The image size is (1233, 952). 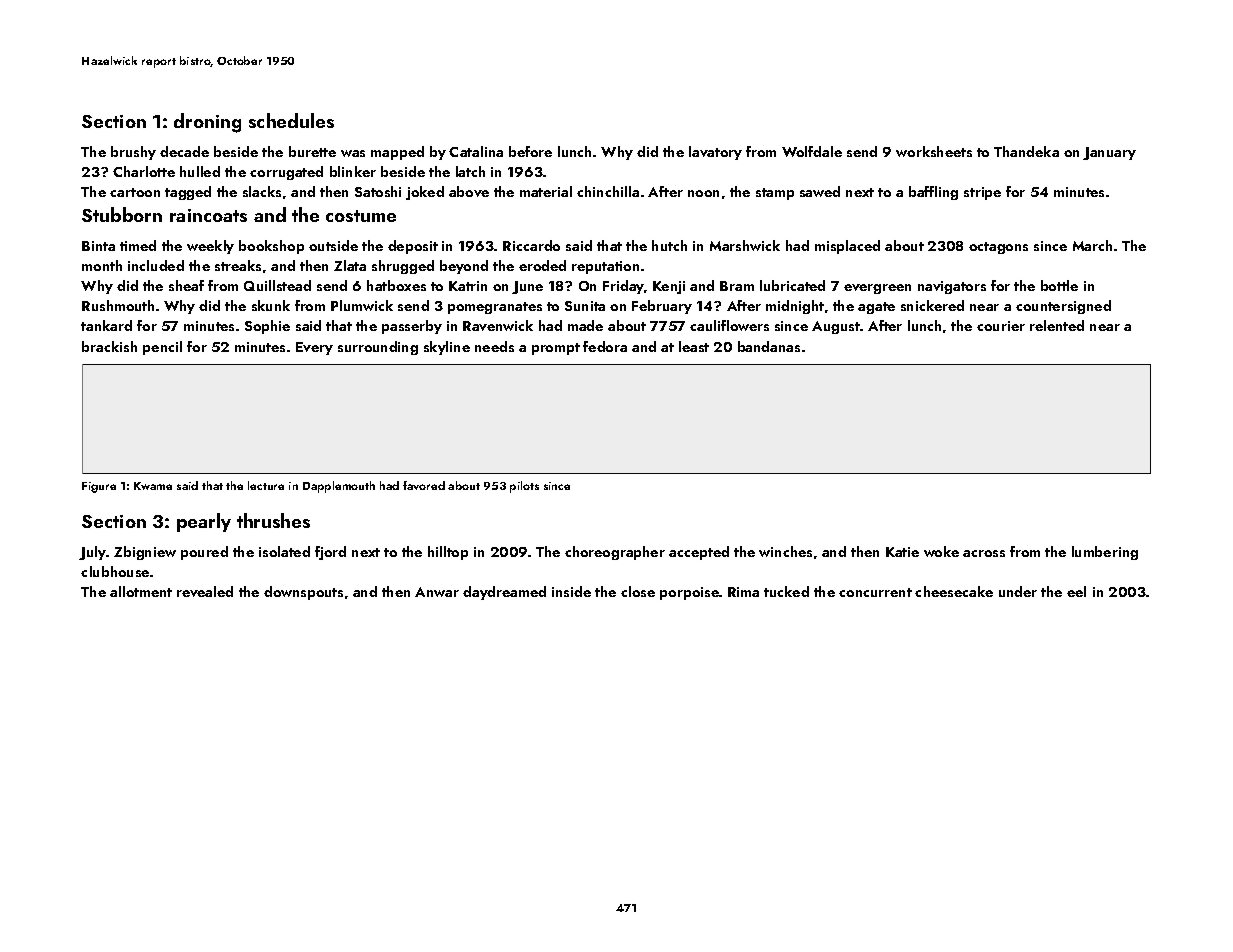 I want to click on close, so click(x=638, y=591).
